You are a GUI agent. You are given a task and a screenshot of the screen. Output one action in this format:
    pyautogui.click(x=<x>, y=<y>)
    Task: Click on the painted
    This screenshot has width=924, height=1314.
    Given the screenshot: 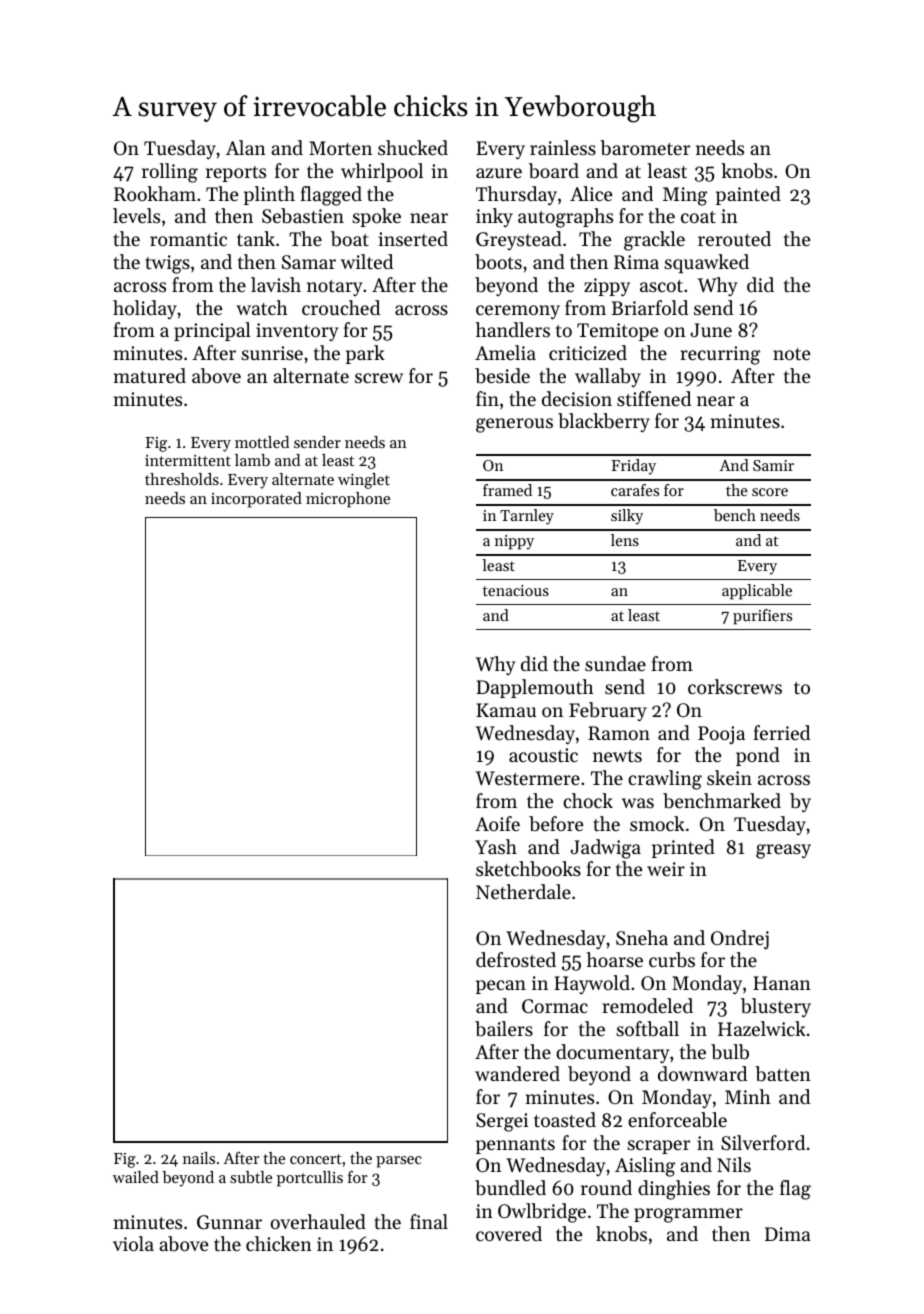 What is the action you would take?
    pyautogui.click(x=748, y=195)
